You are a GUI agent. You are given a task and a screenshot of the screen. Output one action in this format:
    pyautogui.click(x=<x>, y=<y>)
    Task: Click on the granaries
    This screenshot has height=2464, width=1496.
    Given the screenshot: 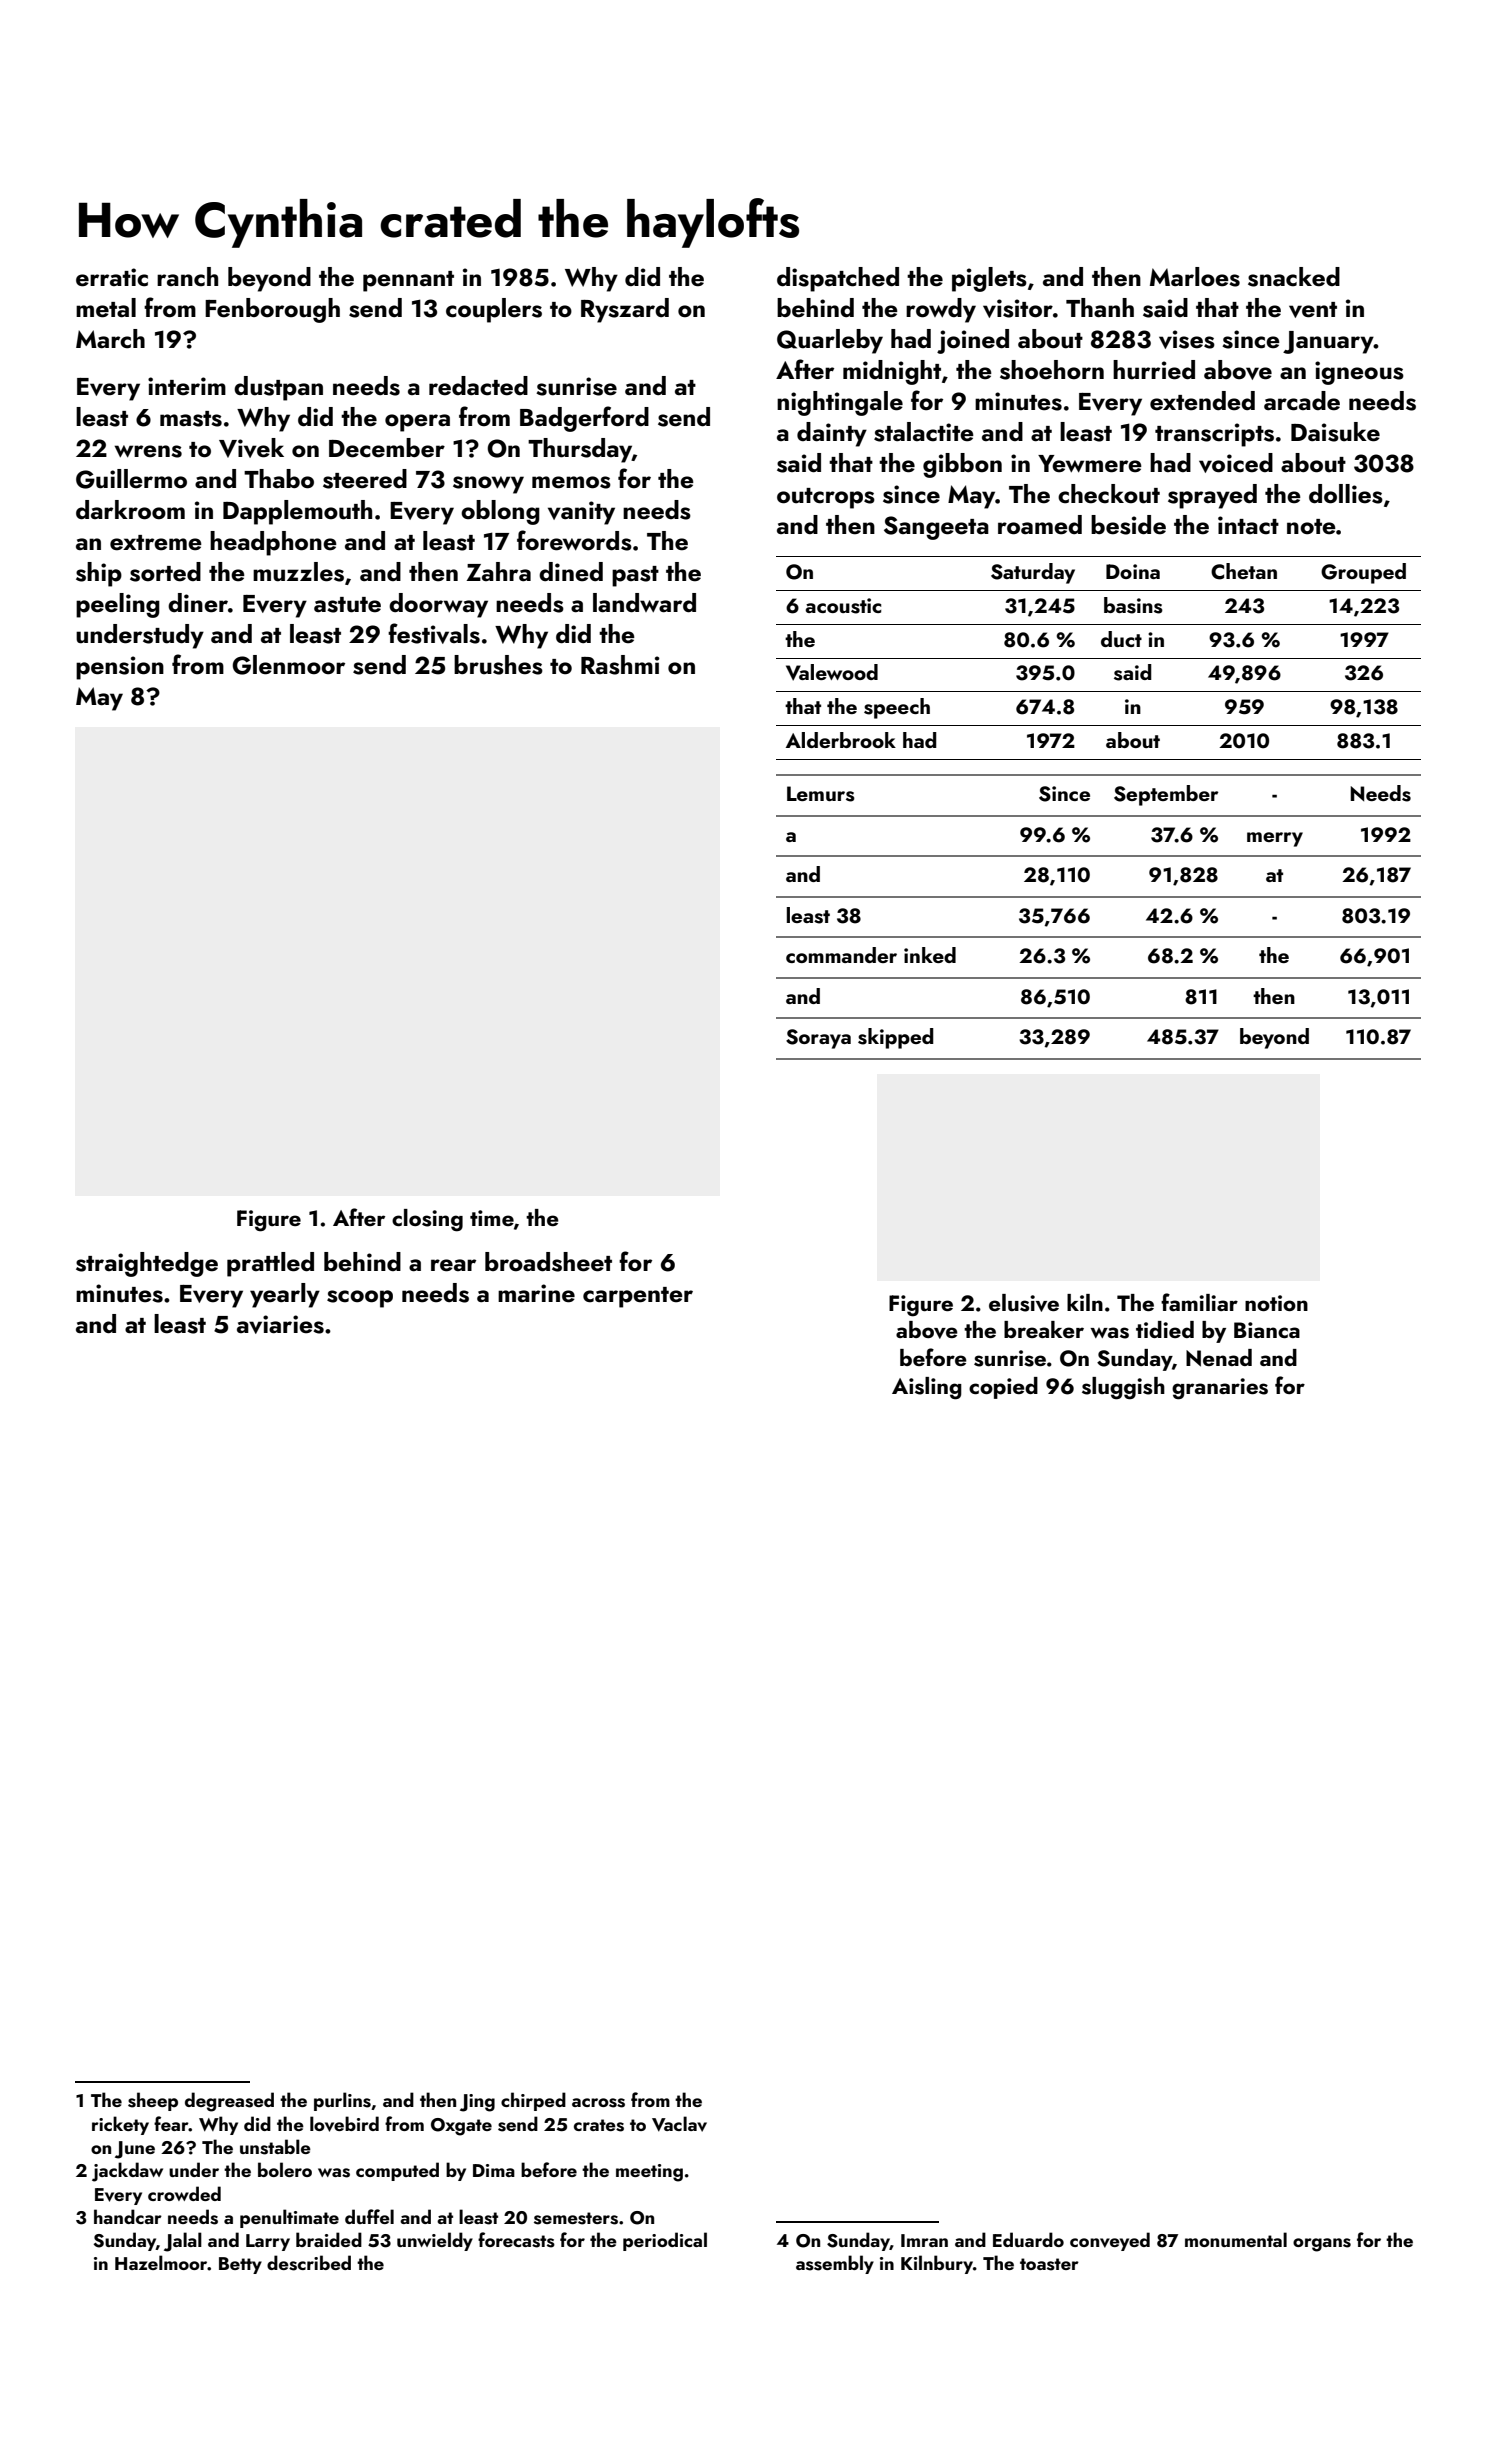 What is the action you would take?
    pyautogui.click(x=1220, y=1389)
